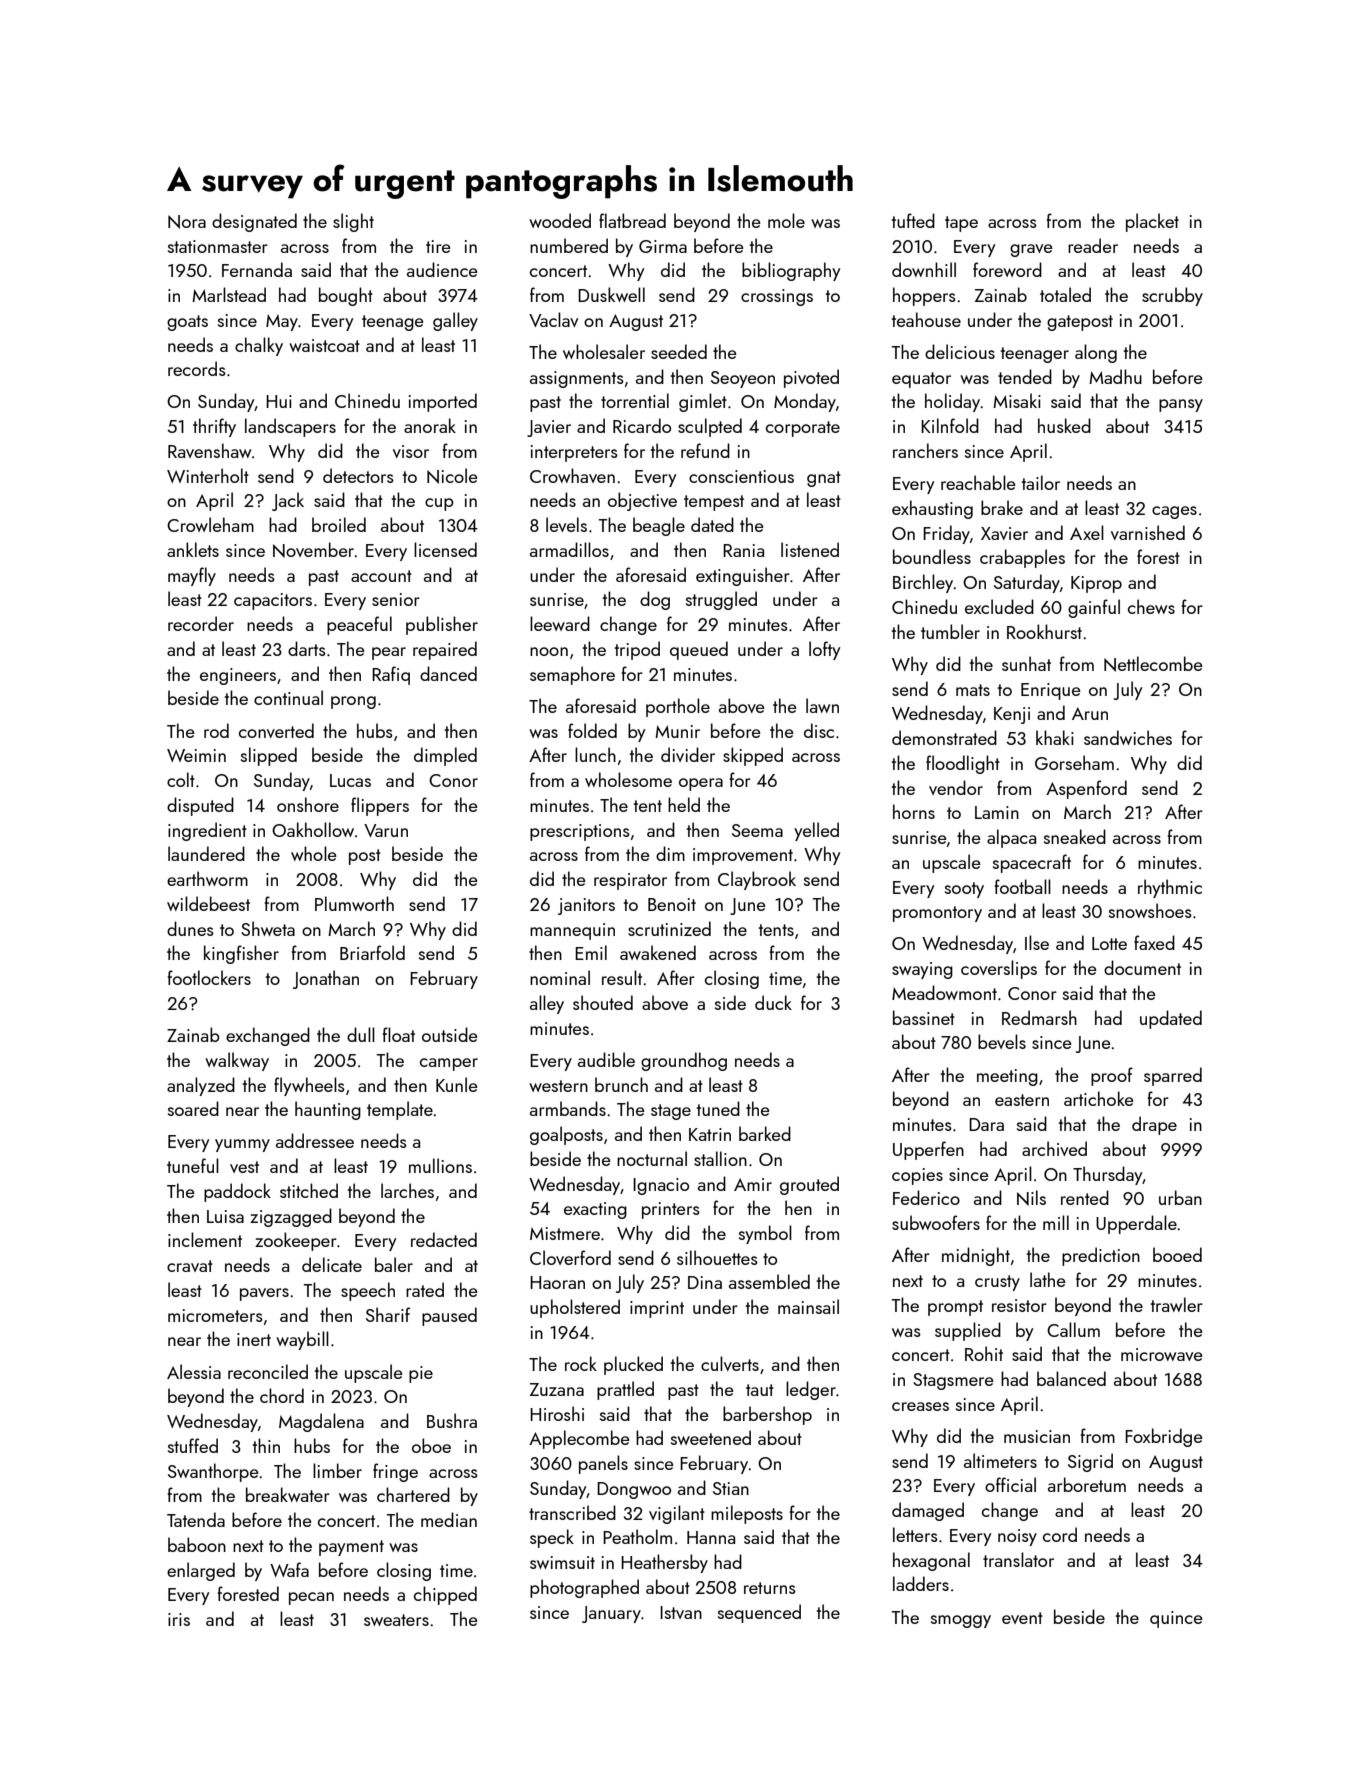  What do you see at coordinates (634, 1490) in the screenshot?
I see `Dongwoo` at bounding box center [634, 1490].
